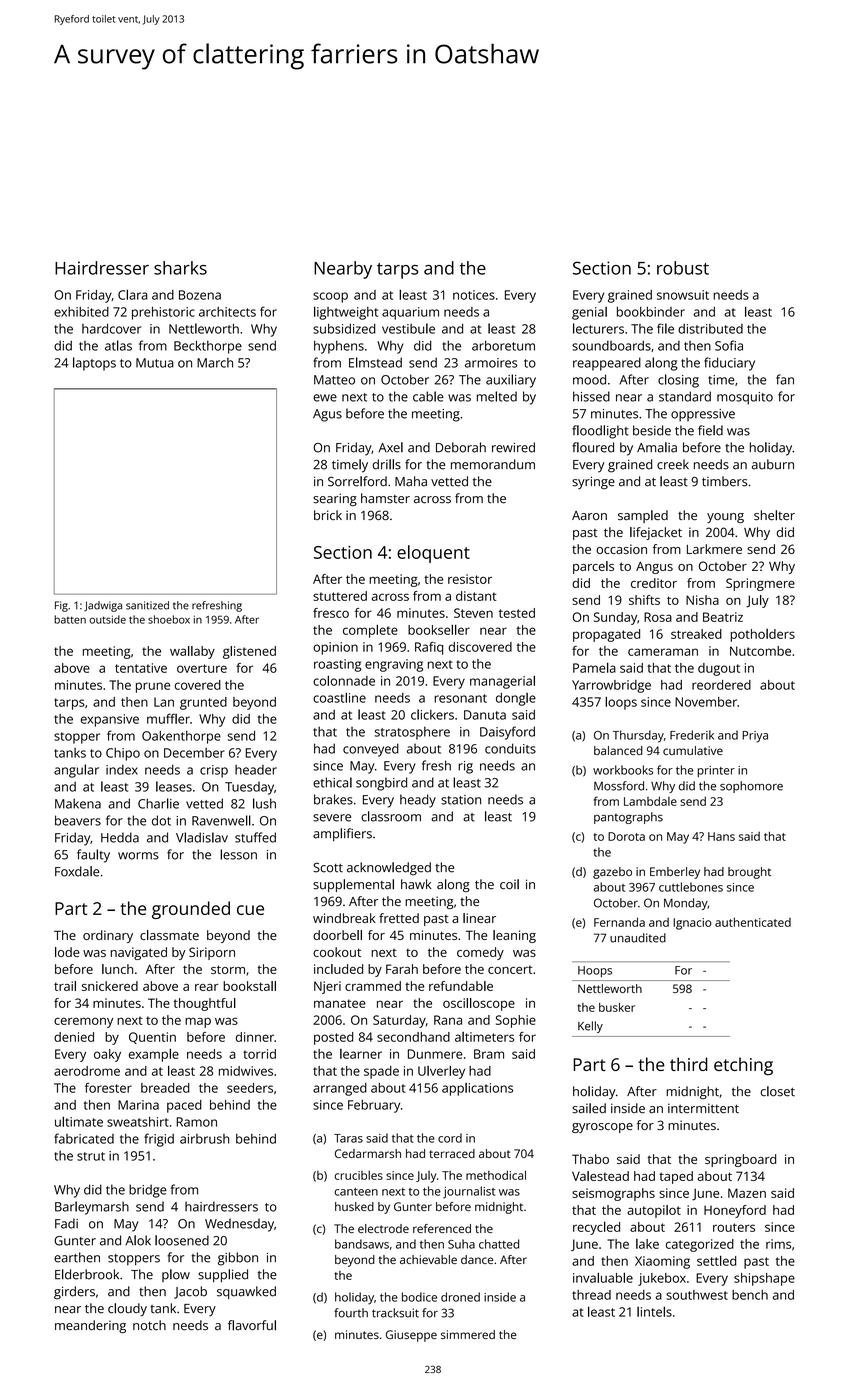  I want to click on floodlight, so click(600, 432).
